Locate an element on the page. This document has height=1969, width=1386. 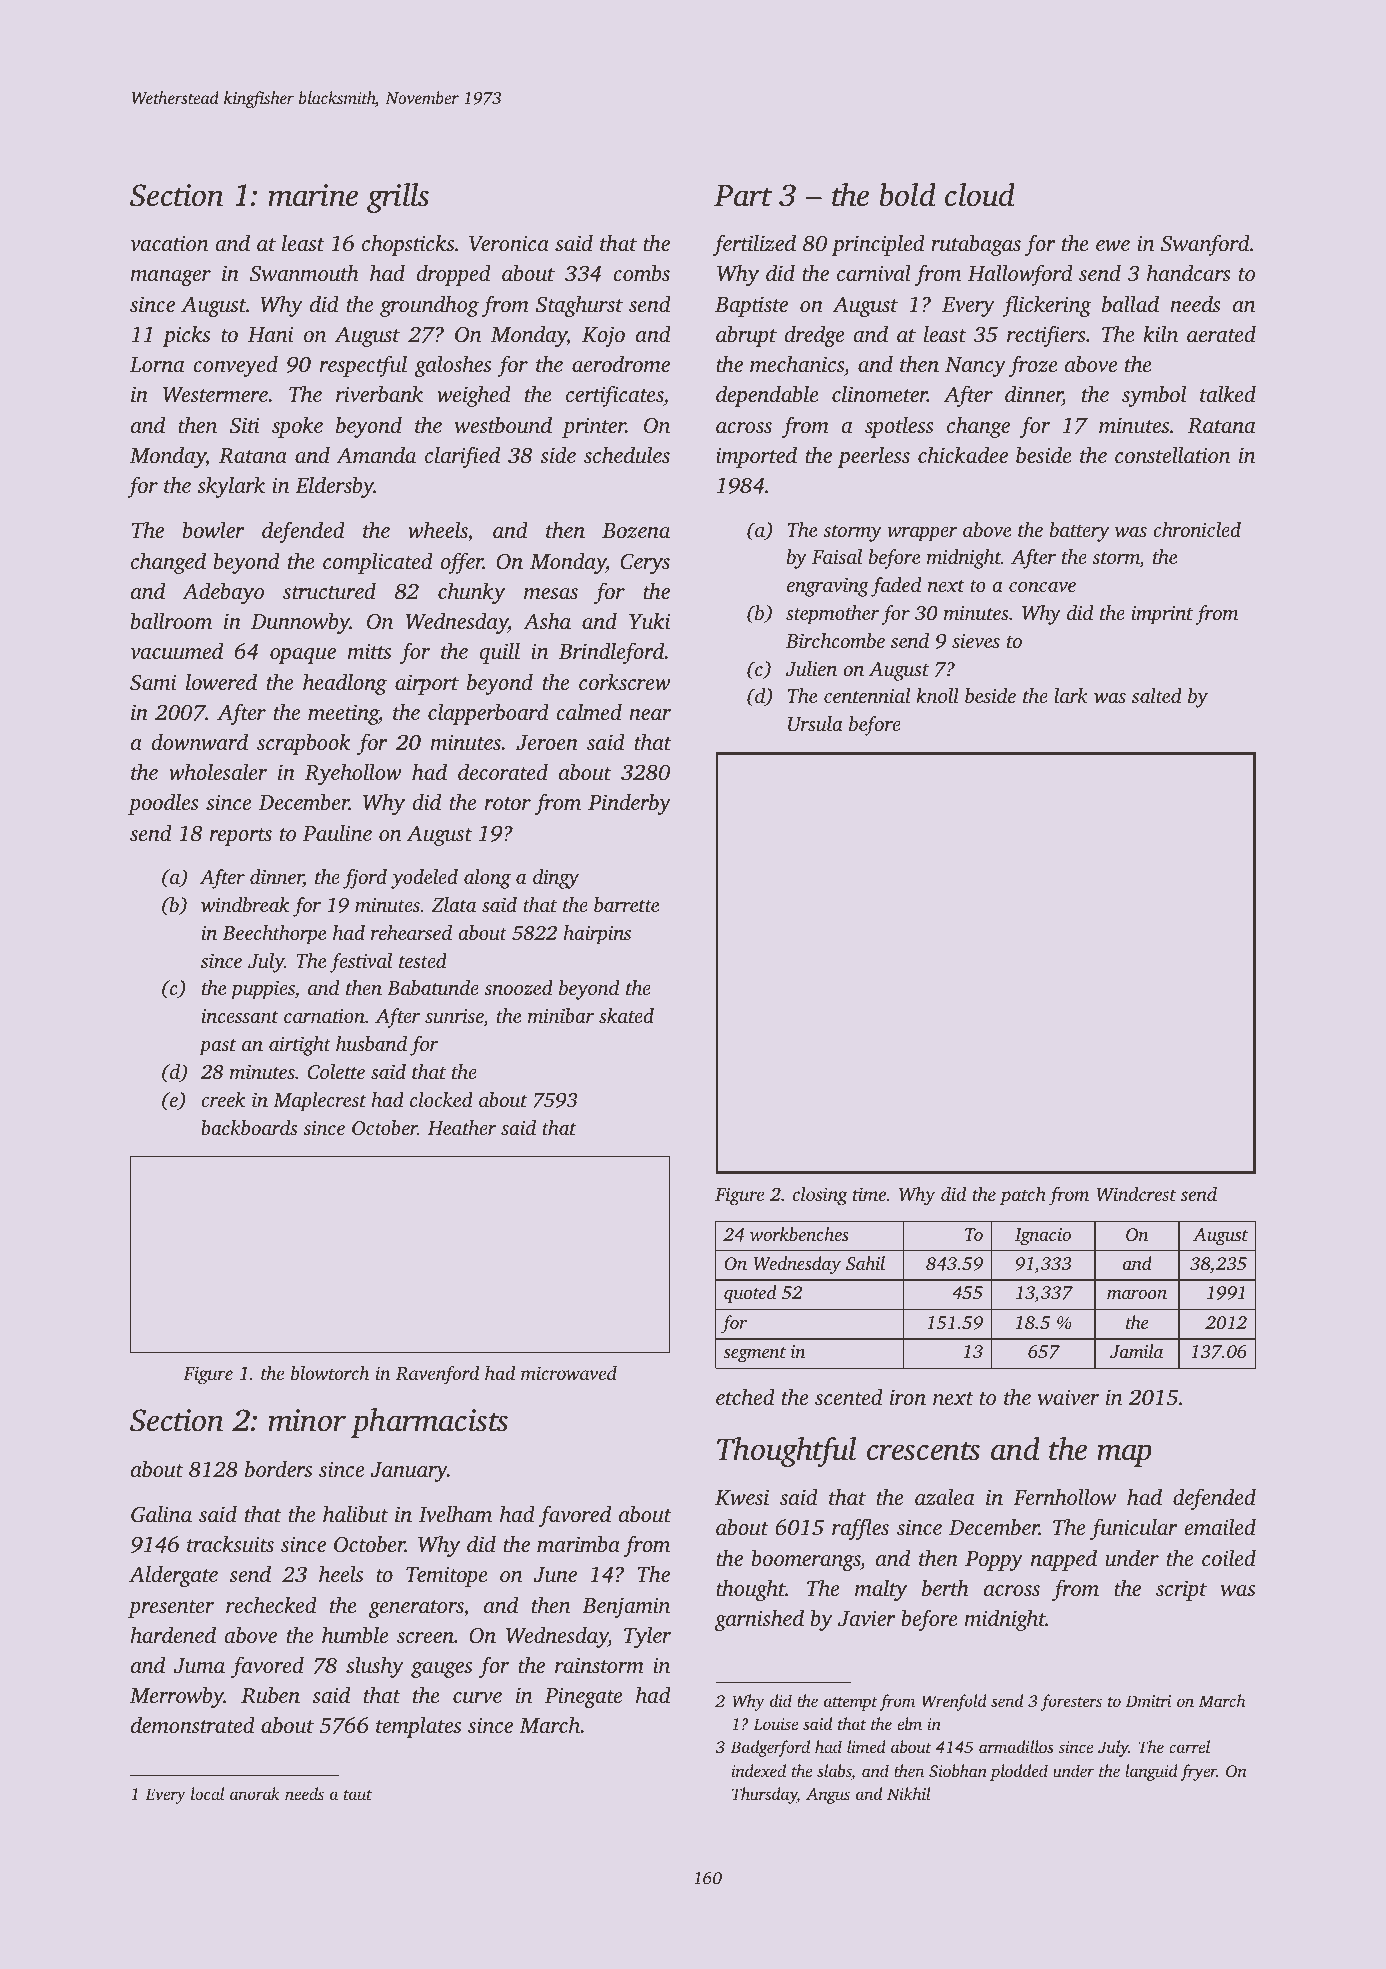
taut is located at coordinates (358, 1795).
